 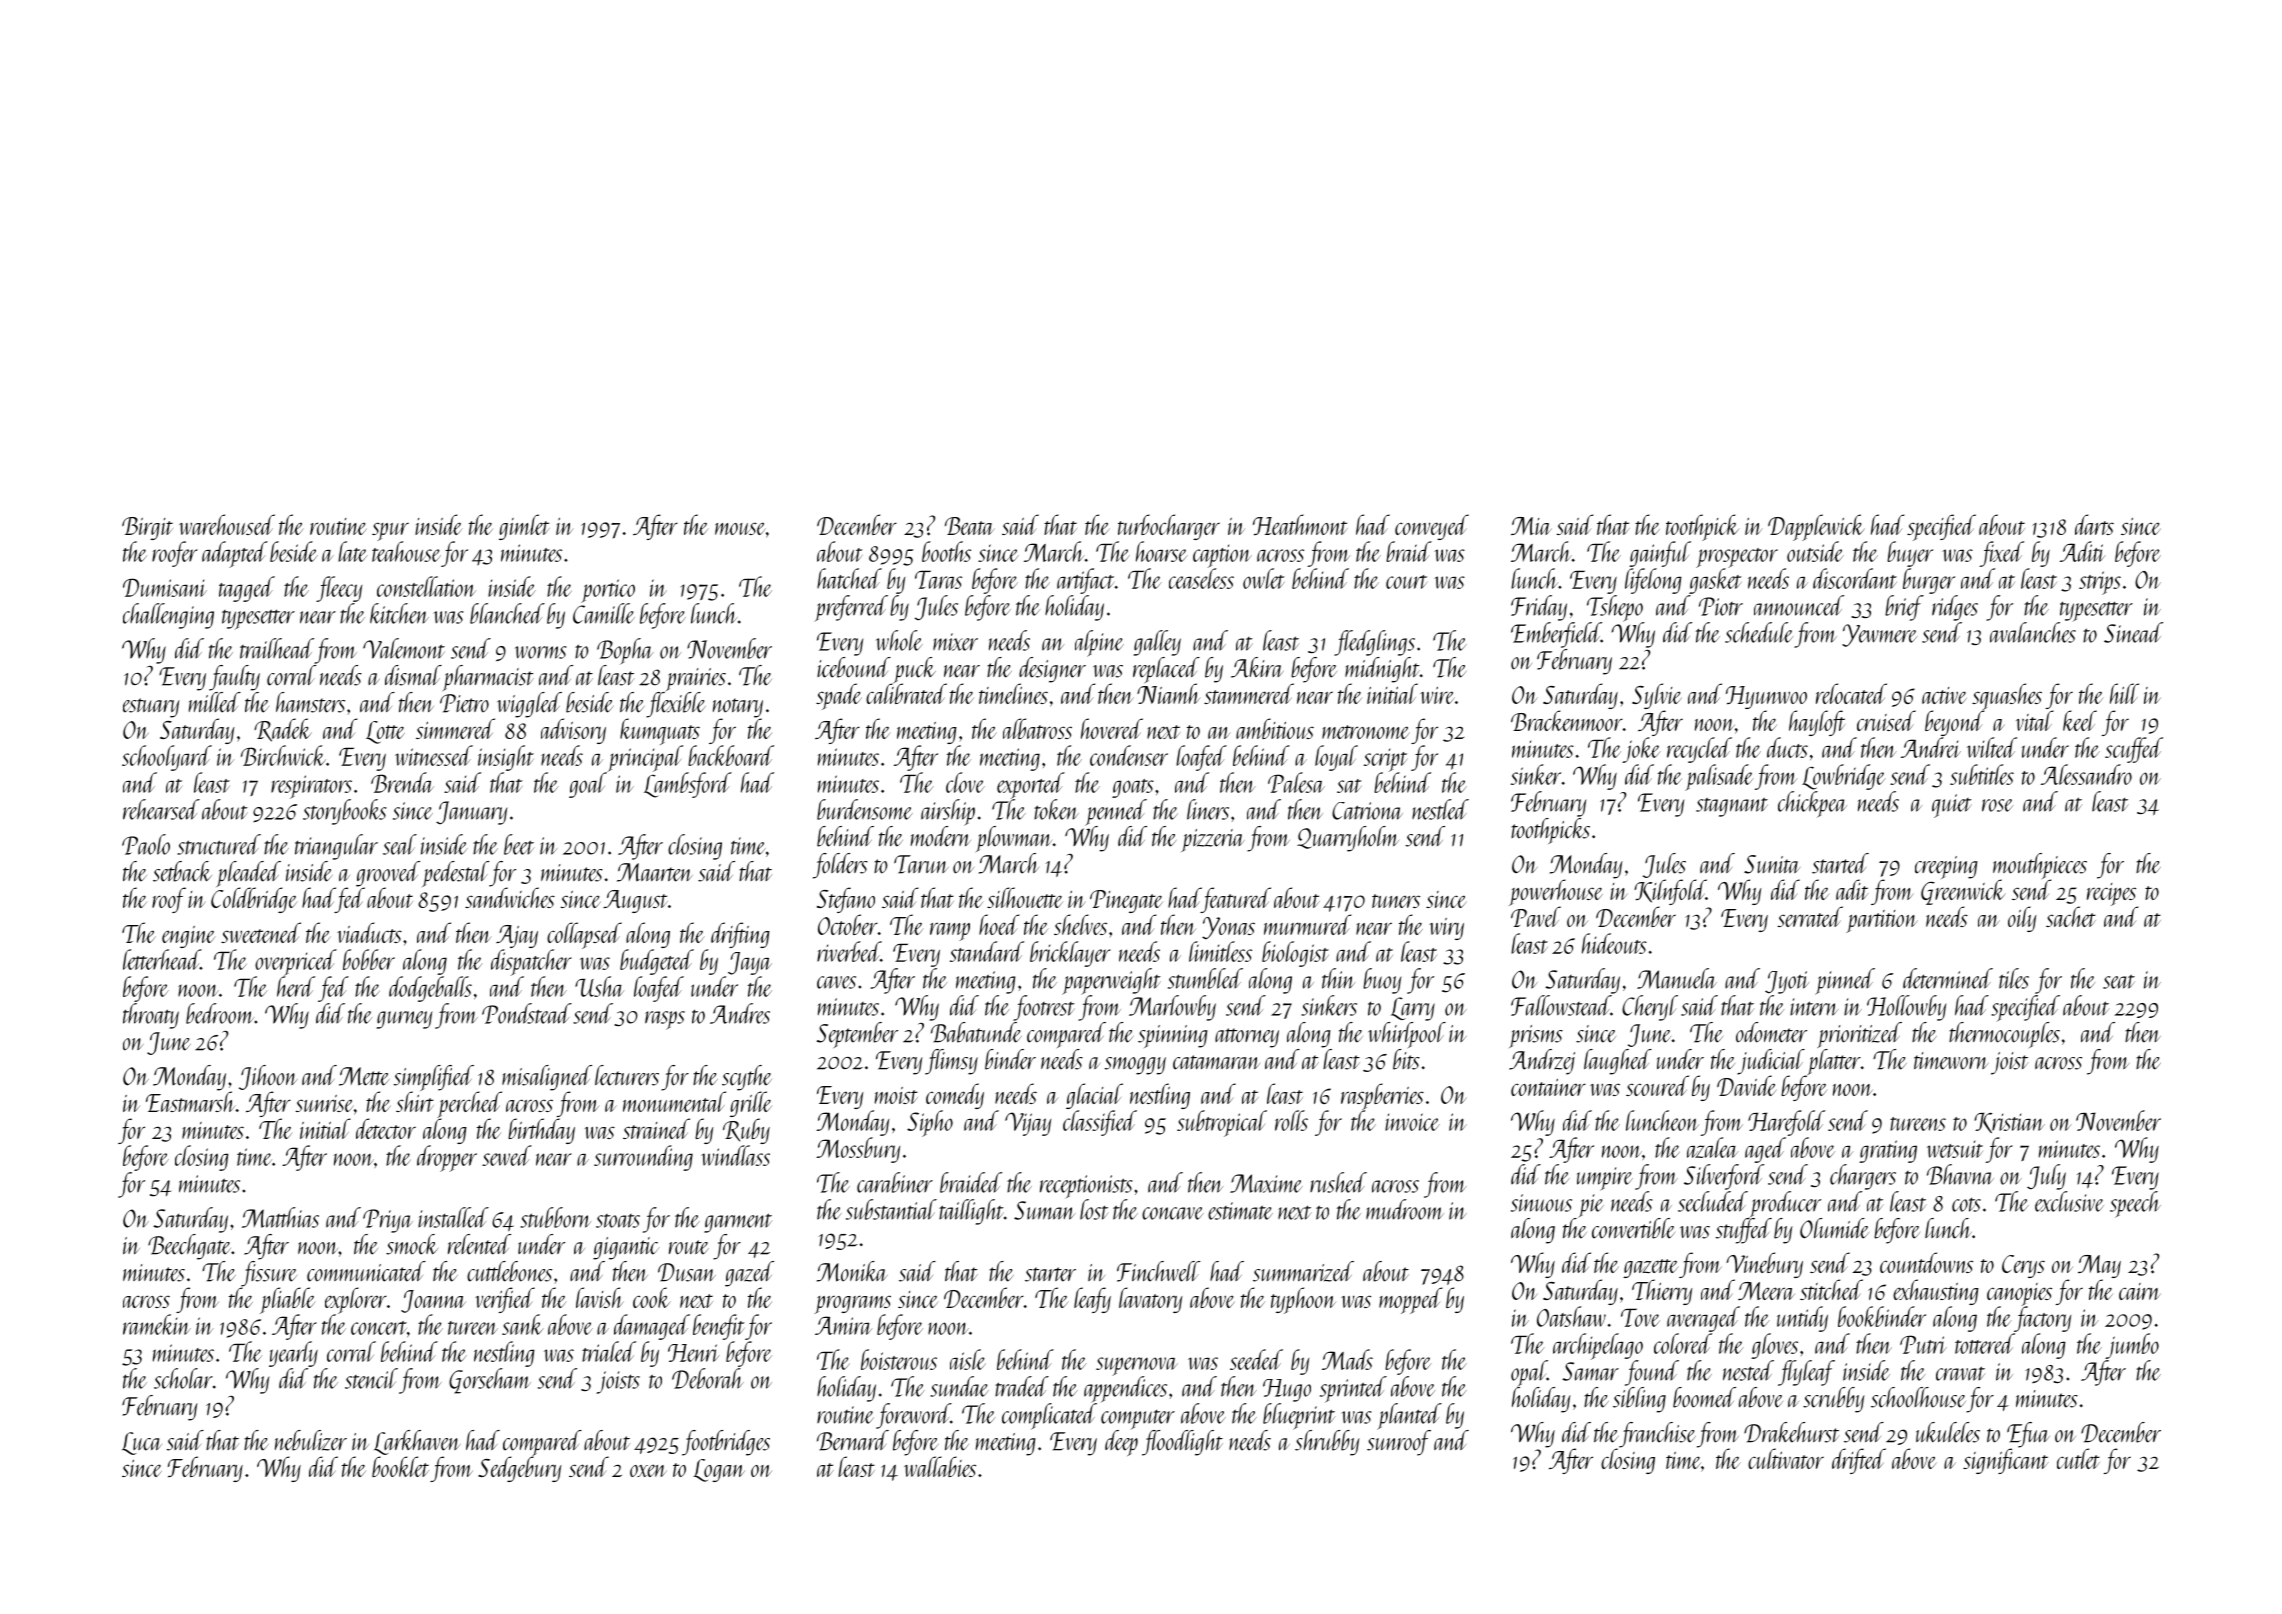 I want to click on mouthpieces, so click(x=2040, y=866).
